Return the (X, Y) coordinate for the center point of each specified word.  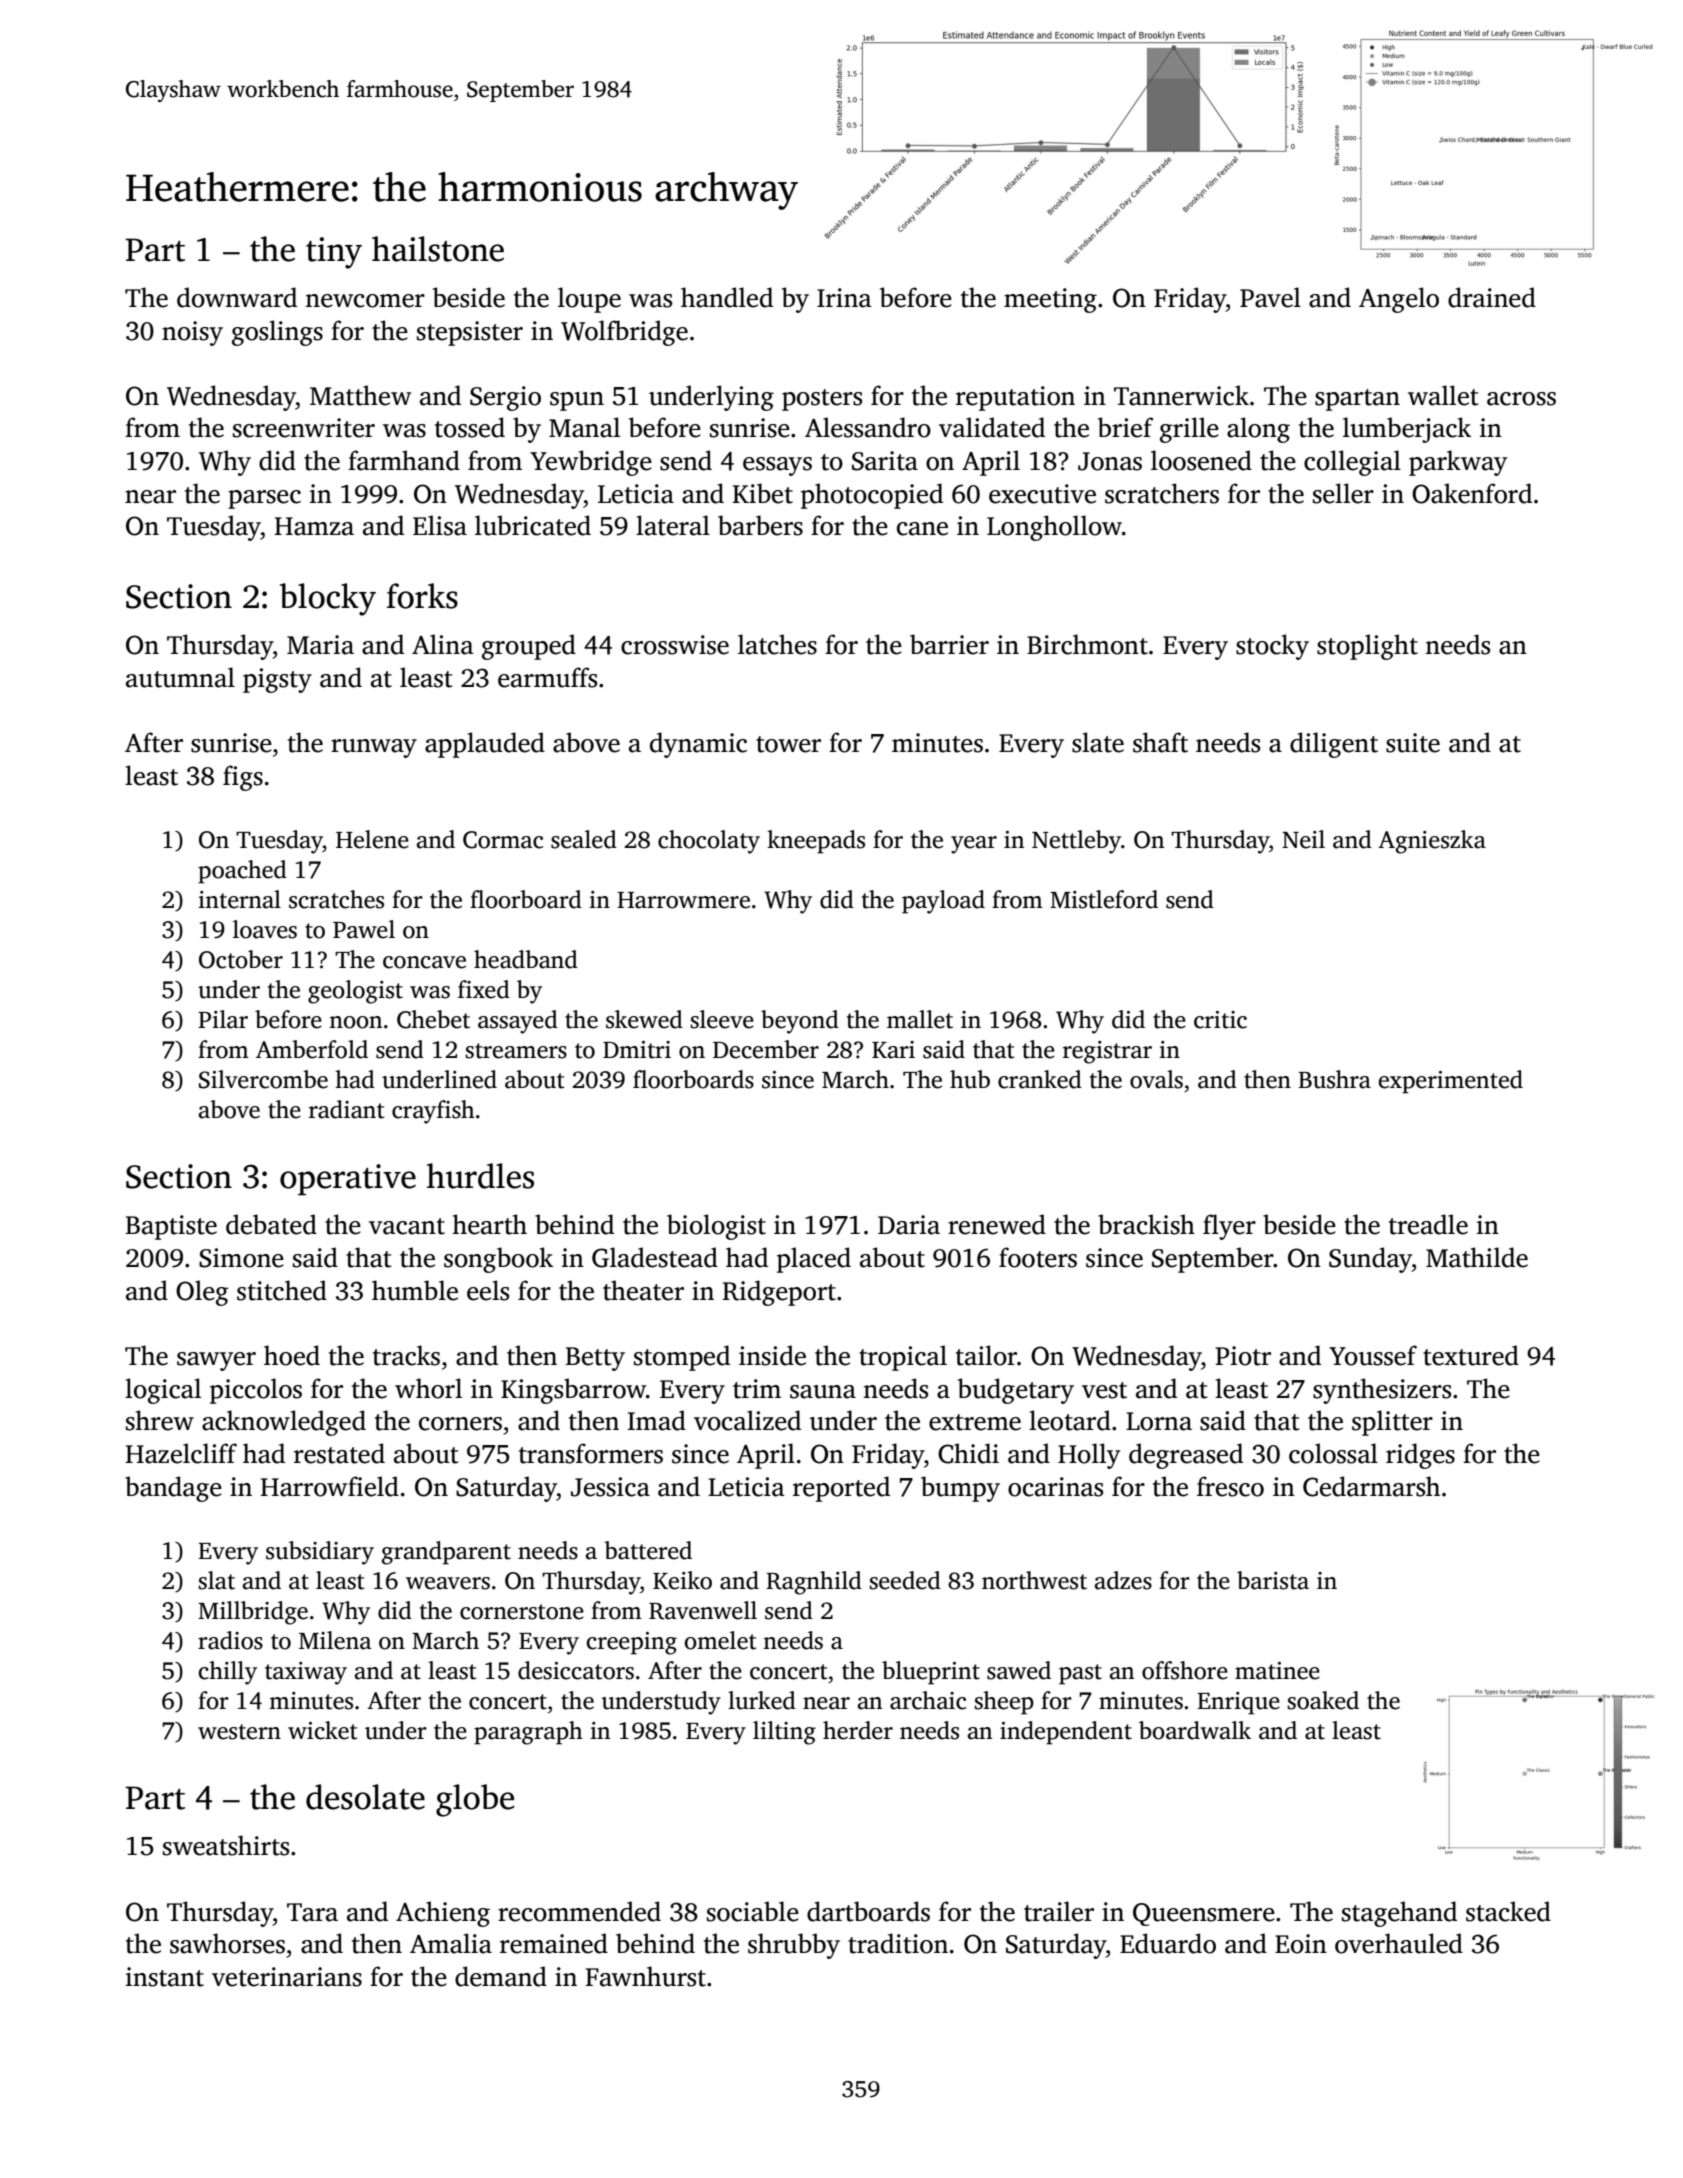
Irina (844, 298)
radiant (346, 1109)
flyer (1229, 1227)
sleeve (722, 1019)
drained (1492, 297)
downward (237, 297)
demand (501, 1976)
